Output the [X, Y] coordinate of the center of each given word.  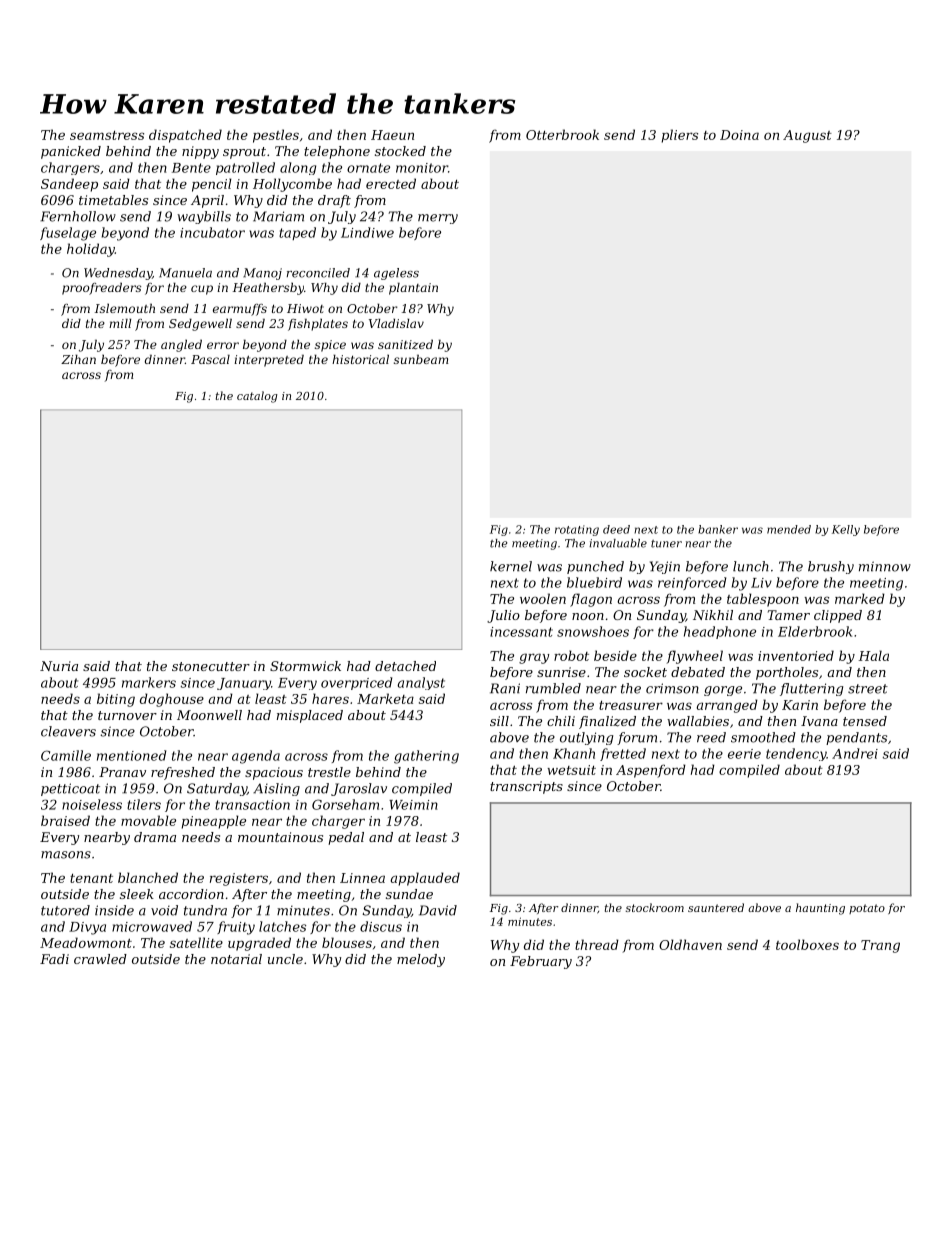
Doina [739, 135]
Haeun [392, 135]
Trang [880, 946]
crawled [100, 959]
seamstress [107, 135]
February [541, 962]
